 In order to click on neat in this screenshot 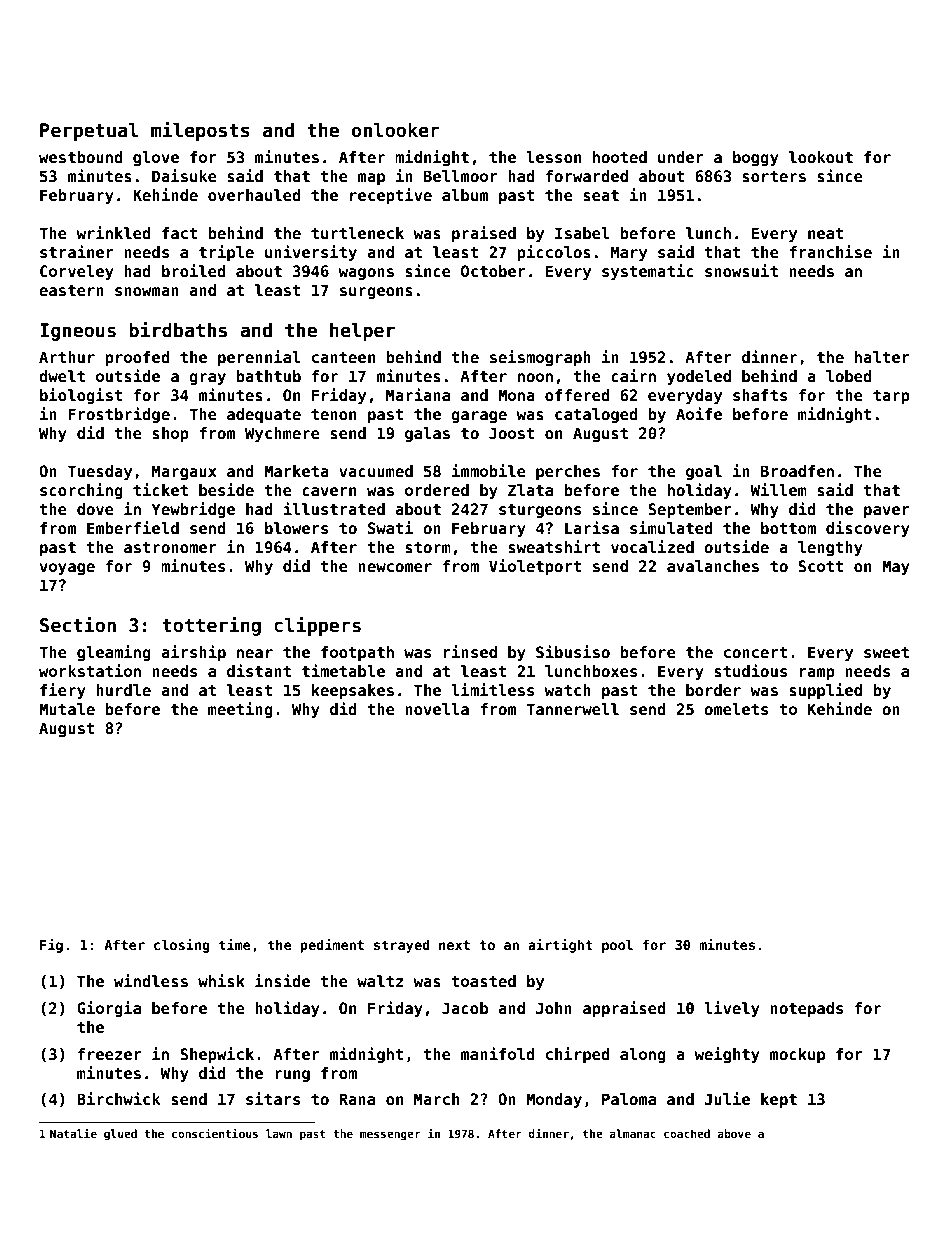, I will do `click(825, 234)`.
